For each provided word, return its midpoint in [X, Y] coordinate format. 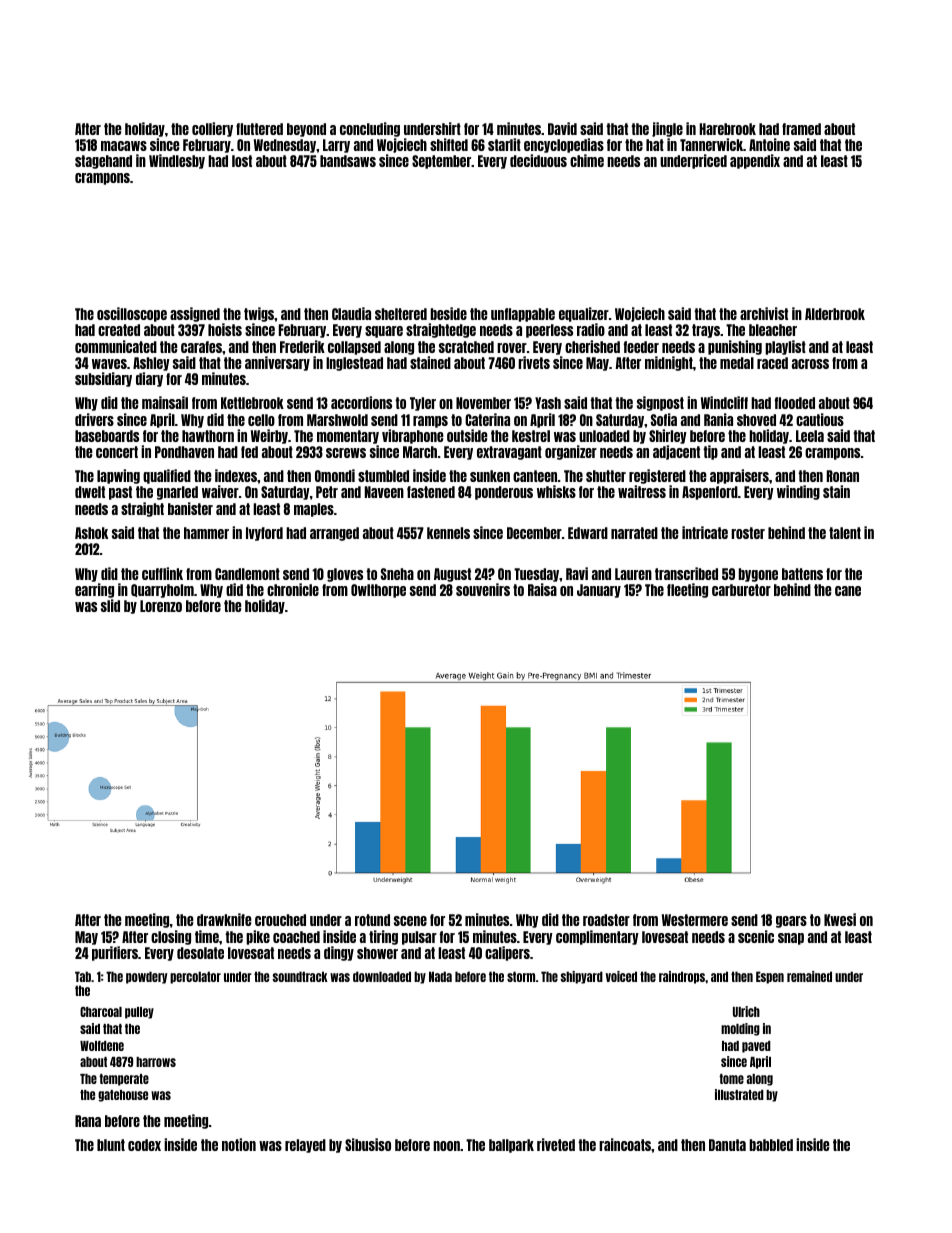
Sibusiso [368, 1144]
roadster [606, 920]
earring [94, 590]
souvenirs [483, 589]
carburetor [741, 590]
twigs [259, 314]
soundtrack [300, 976]
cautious [820, 419]
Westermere [695, 920]
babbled [771, 1145]
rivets [534, 362]
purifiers [115, 953]
